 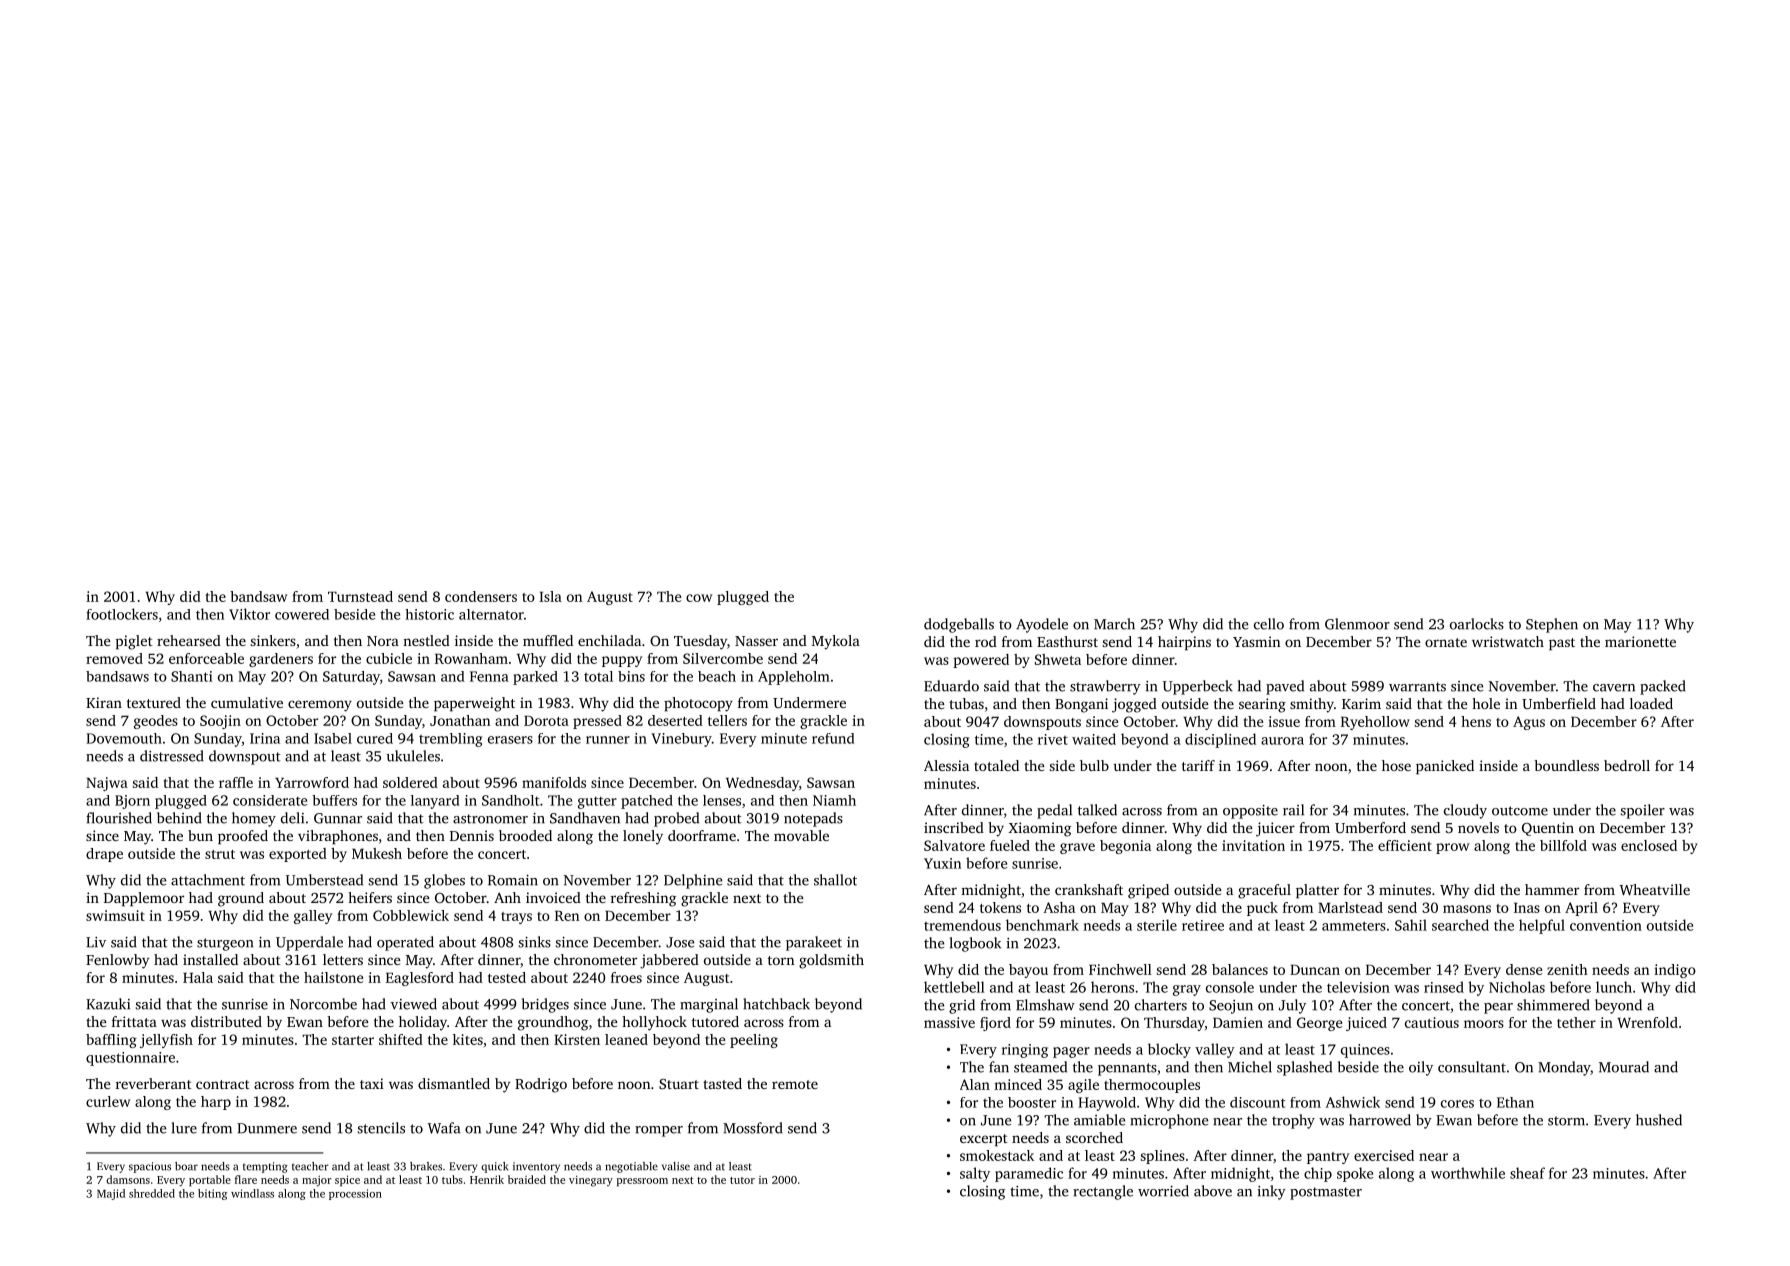 I want to click on oarlocks, so click(x=1477, y=624).
